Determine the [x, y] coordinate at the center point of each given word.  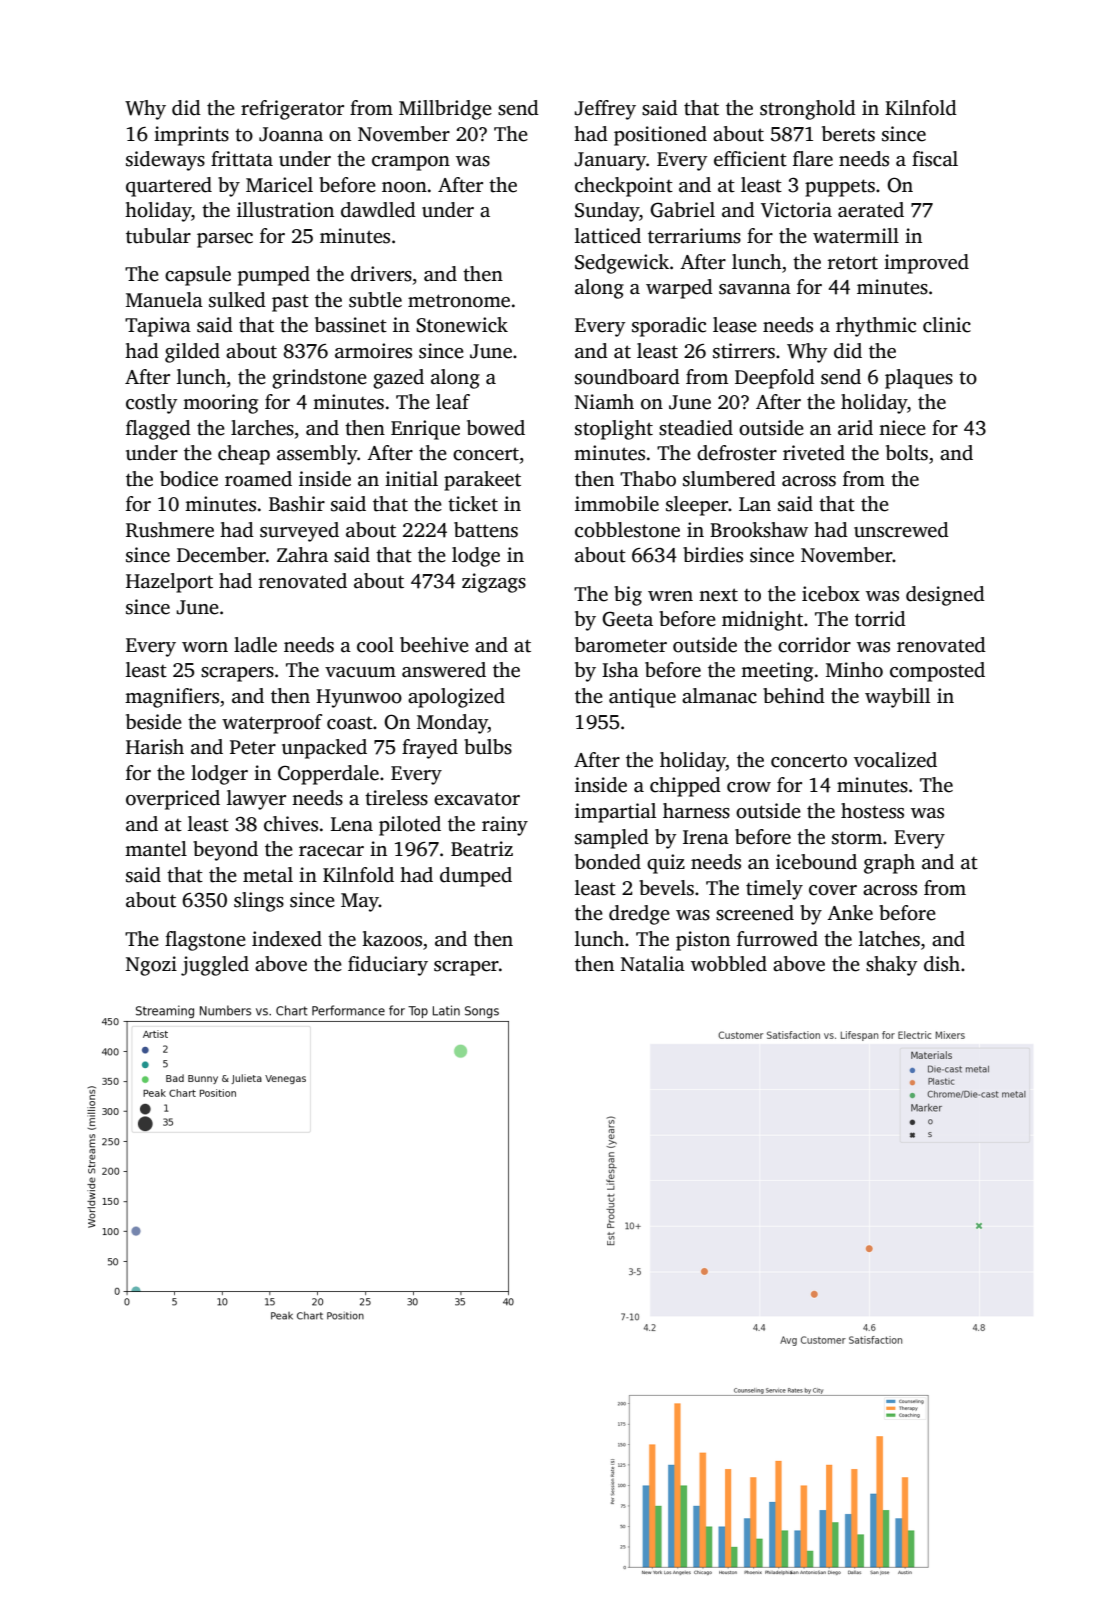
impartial [615, 813]
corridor [814, 645]
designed [945, 596]
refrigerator [292, 110]
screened [755, 913]
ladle [255, 645]
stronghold [808, 110]
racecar [331, 851]
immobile [617, 504]
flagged [158, 430]
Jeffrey [605, 110]
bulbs [488, 747]
